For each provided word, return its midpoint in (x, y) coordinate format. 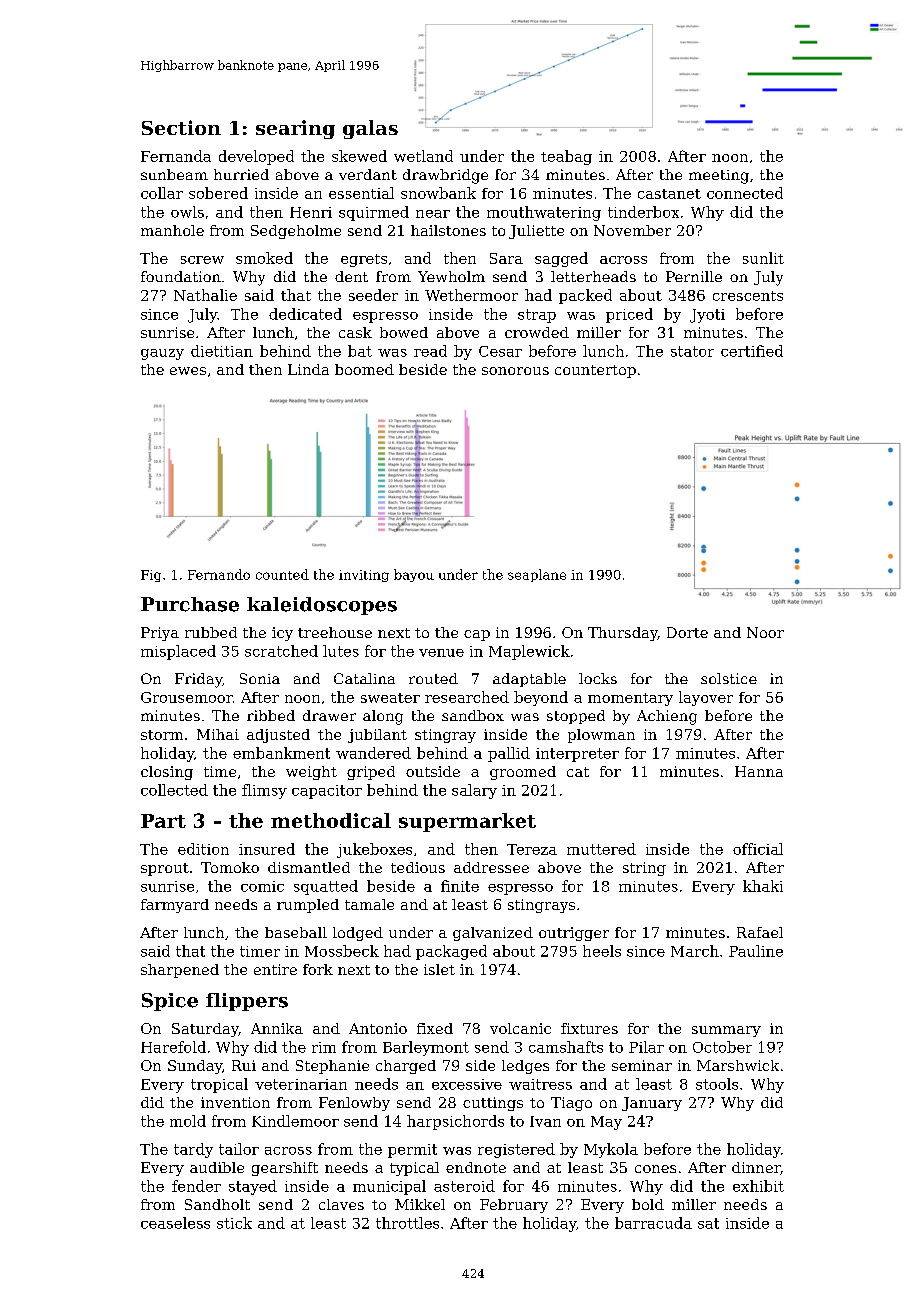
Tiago (571, 1104)
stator (692, 351)
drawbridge (445, 176)
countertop (595, 371)
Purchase (190, 604)
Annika (277, 1028)
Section (181, 127)
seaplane (537, 575)
